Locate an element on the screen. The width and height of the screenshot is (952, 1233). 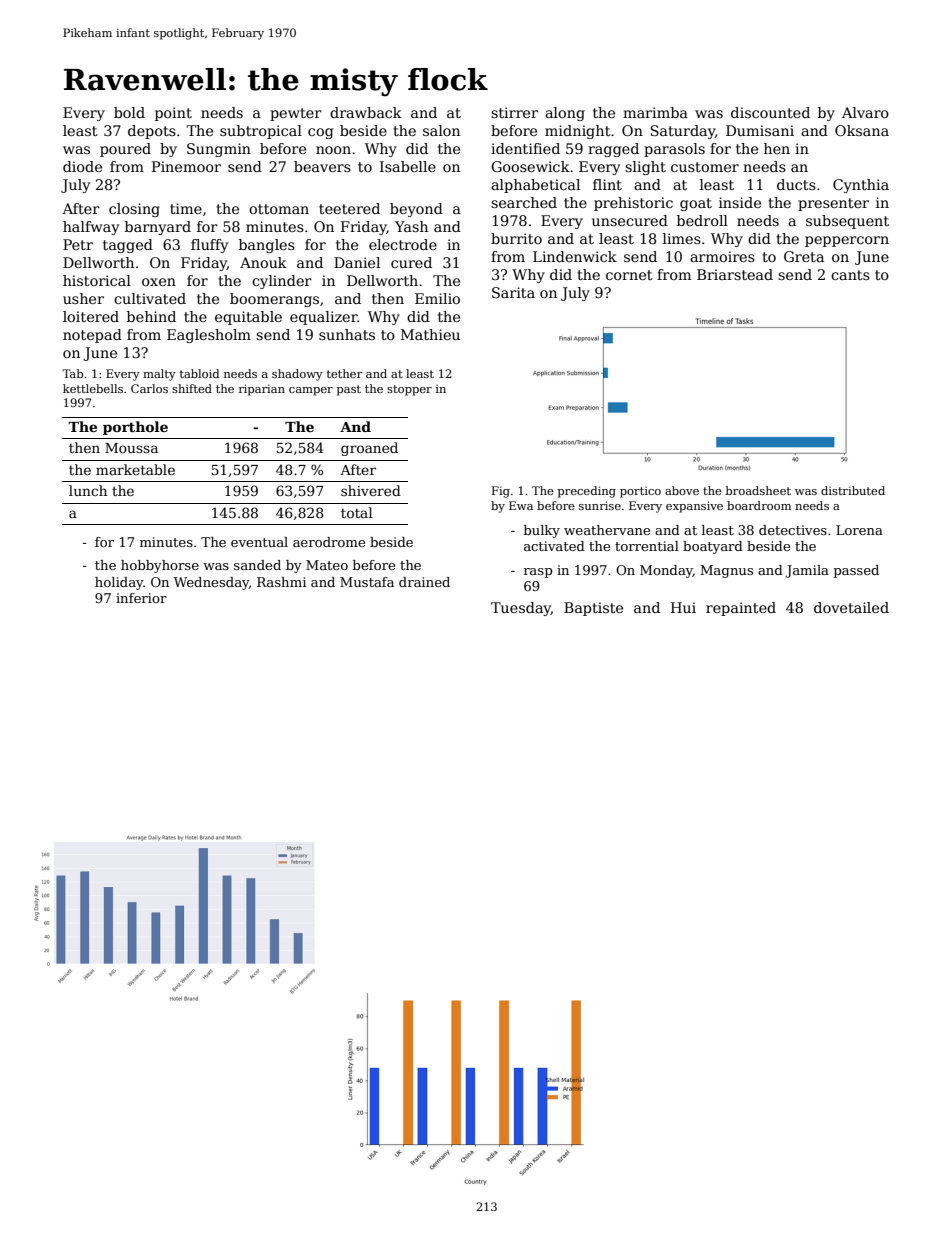
inferior is located at coordinates (141, 598).
